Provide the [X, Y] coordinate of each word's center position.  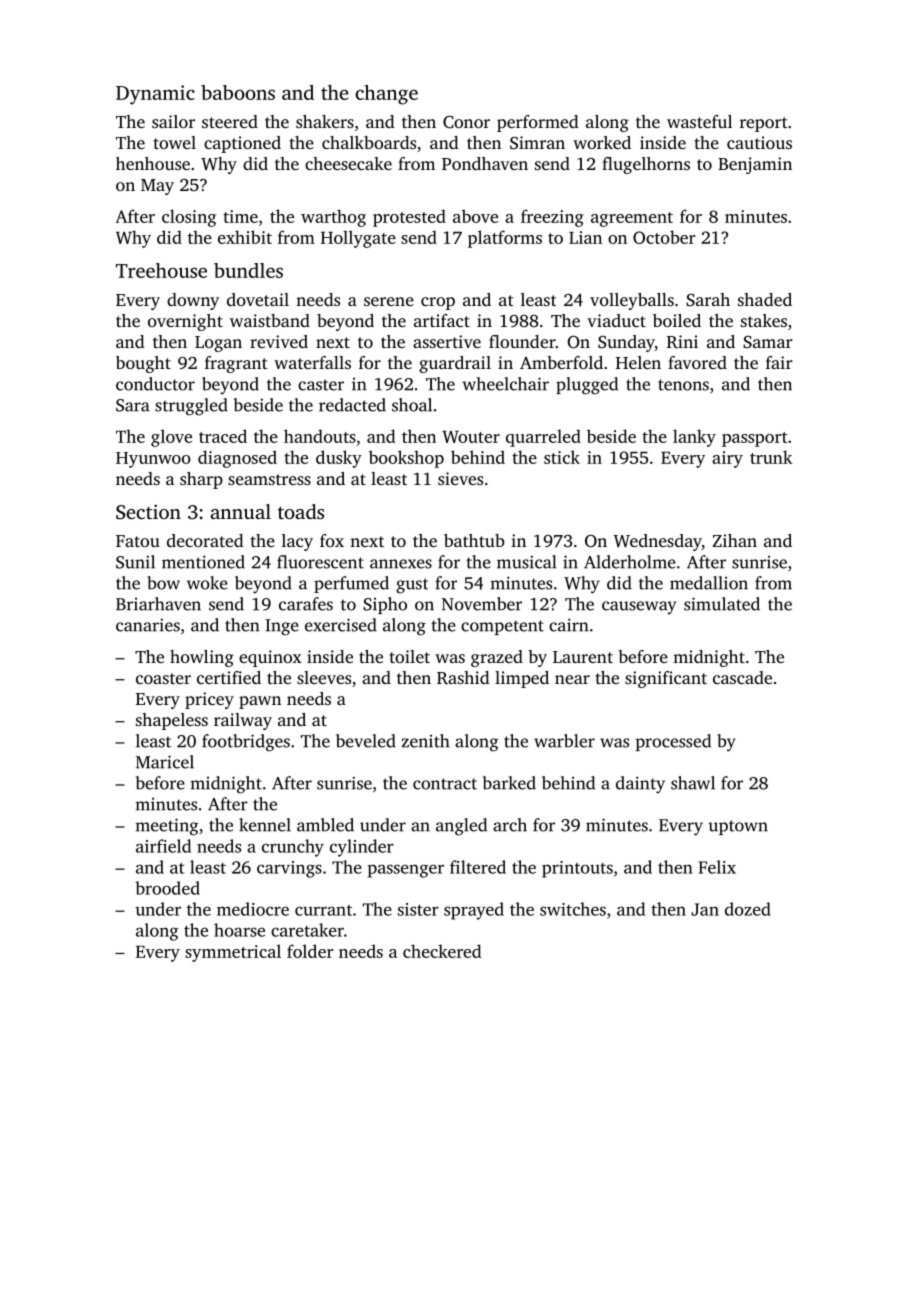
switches [573, 909]
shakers [325, 121]
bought [143, 364]
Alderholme [630, 562]
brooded [167, 888]
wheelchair [506, 384]
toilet [410, 656]
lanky [694, 438]
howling [202, 658]
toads [301, 511]
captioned [242, 144]
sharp [201, 480]
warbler [564, 741]
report [764, 124]
